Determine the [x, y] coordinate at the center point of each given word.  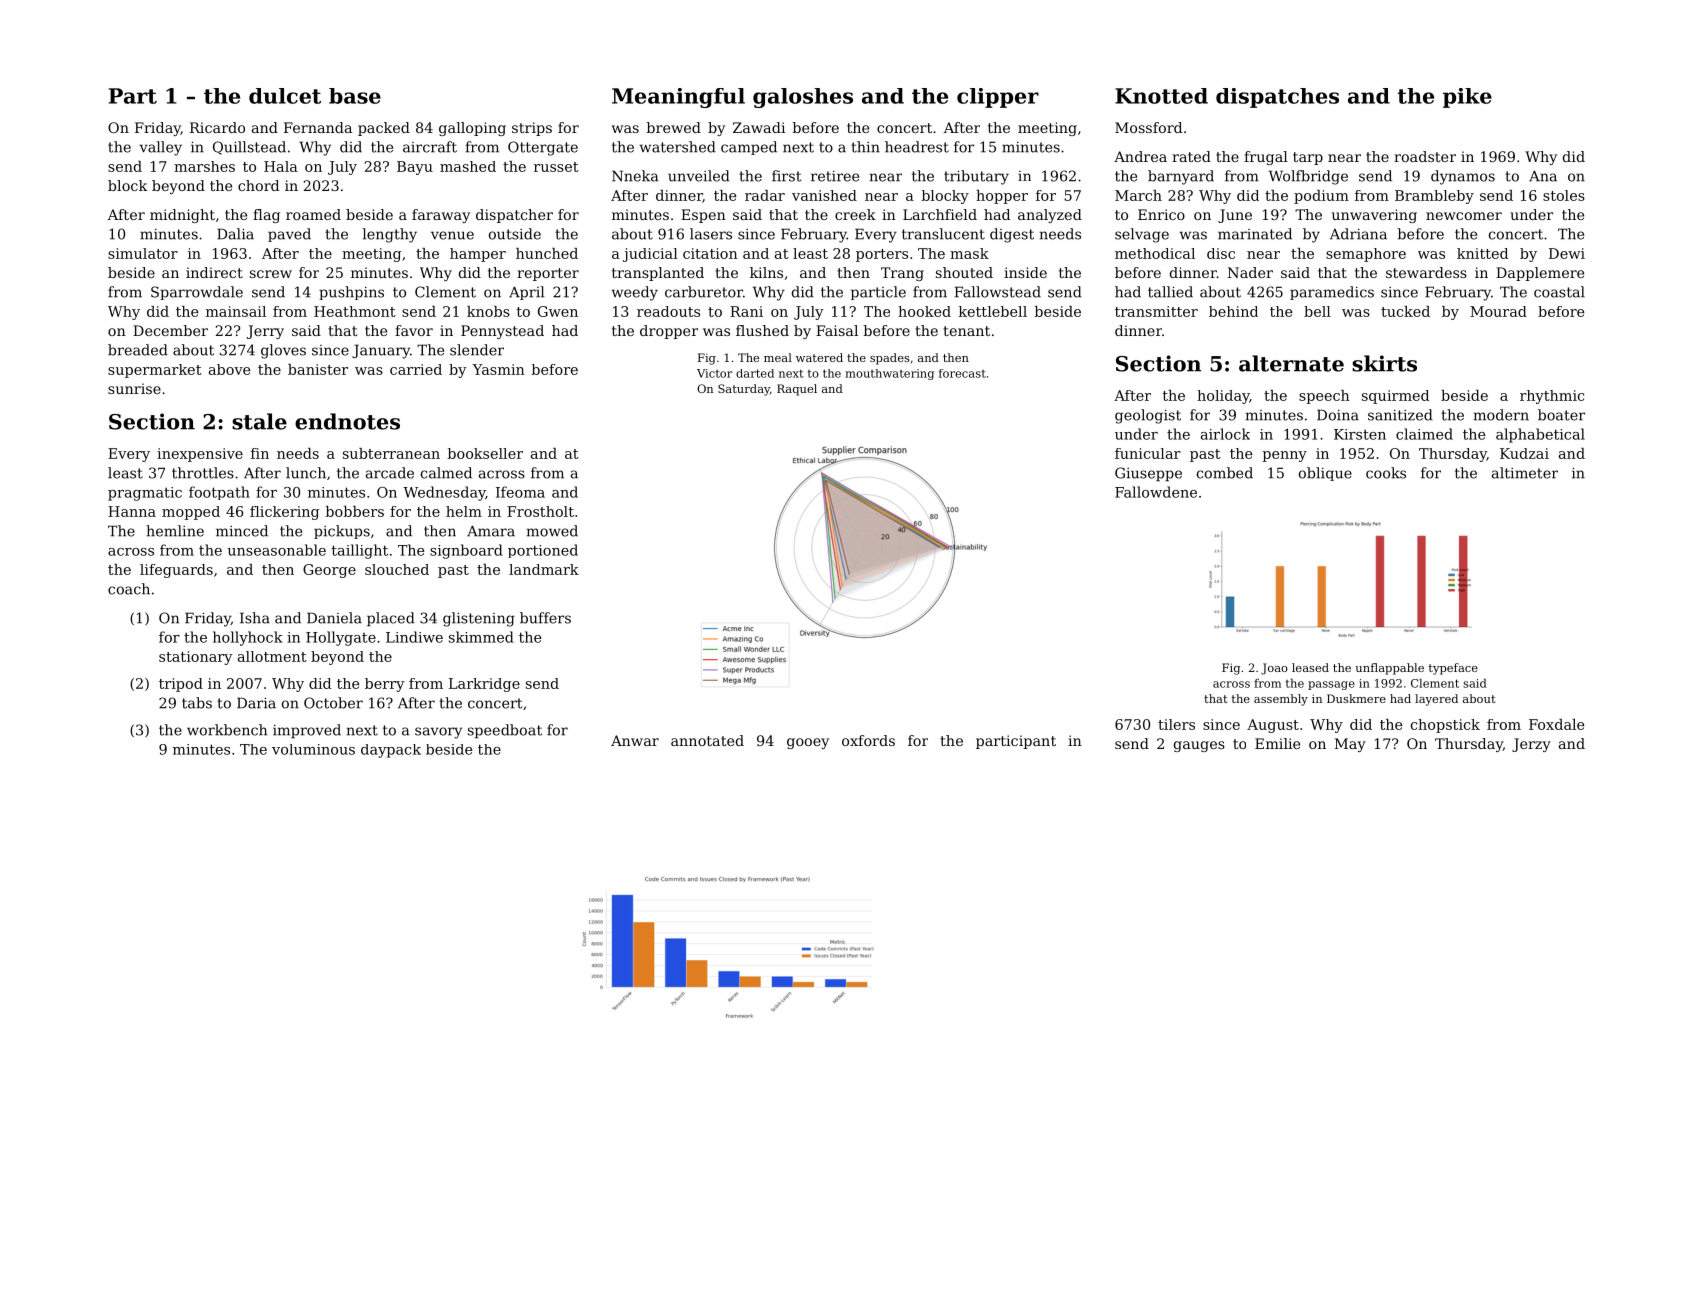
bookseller [485, 453]
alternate [1291, 363]
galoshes [803, 98]
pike [1467, 98]
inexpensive [200, 455]
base [355, 96]
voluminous [313, 749]
